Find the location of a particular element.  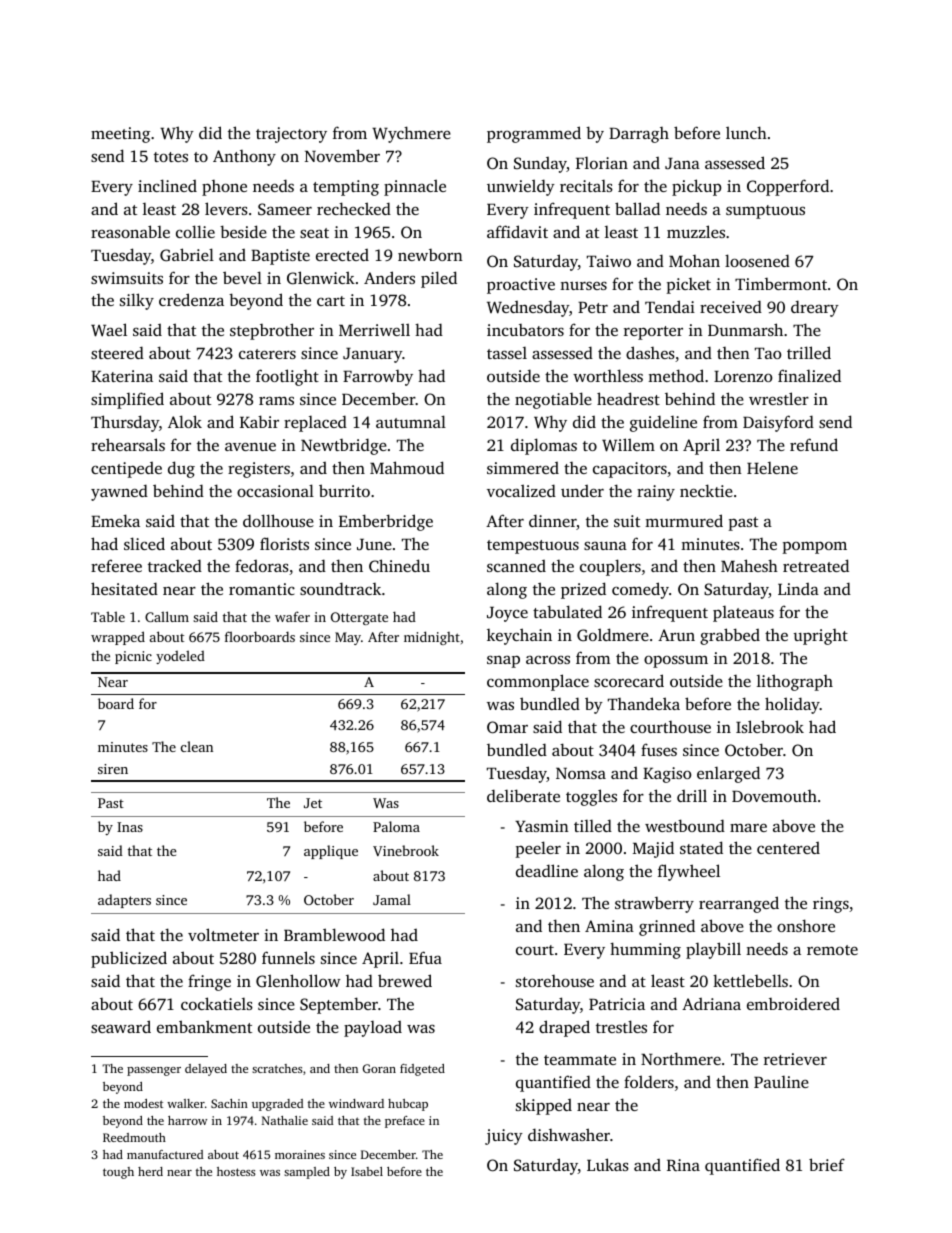

midnight is located at coordinates (432, 638).
